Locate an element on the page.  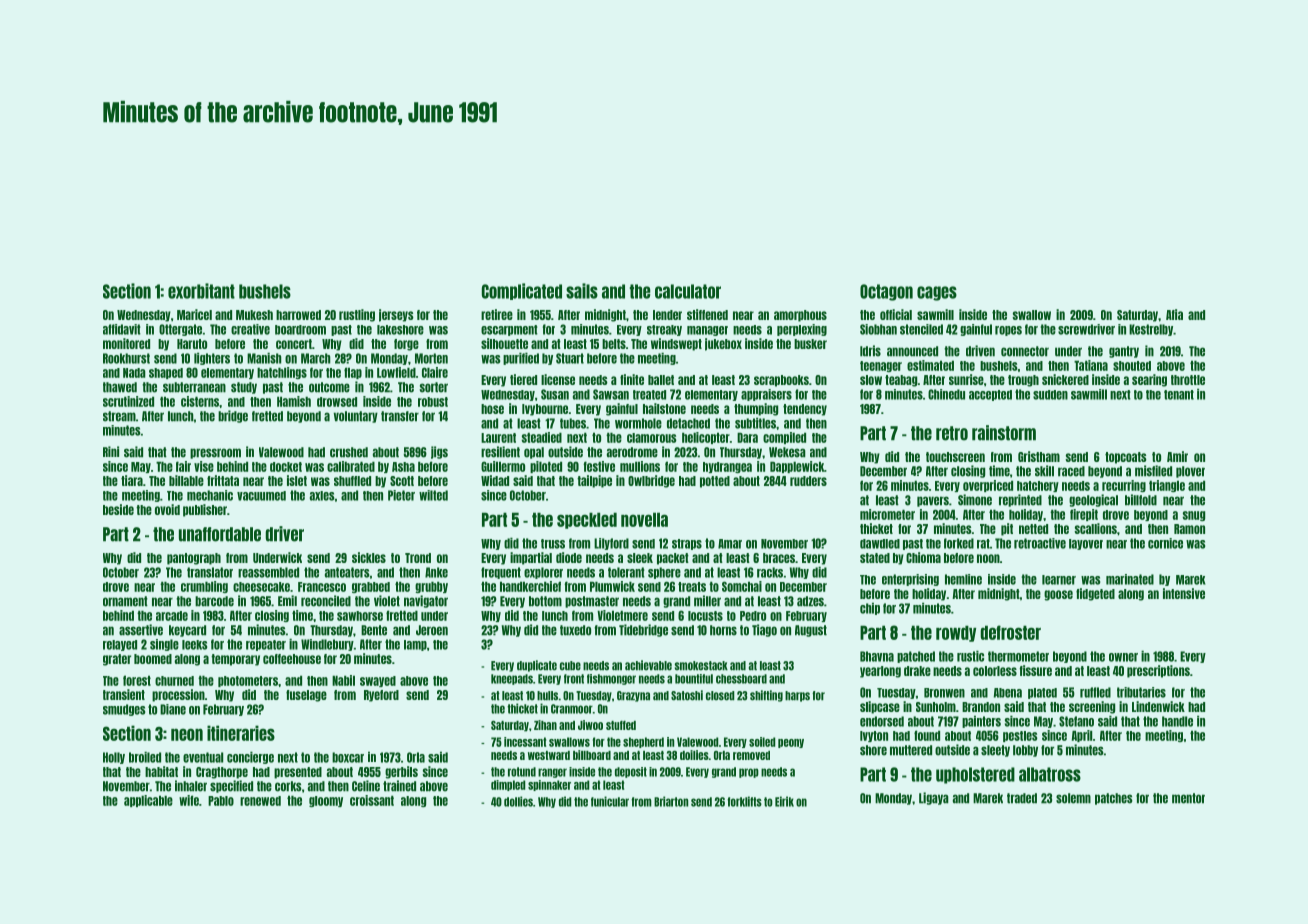
prescriptions is located at coordinates (1158, 671).
